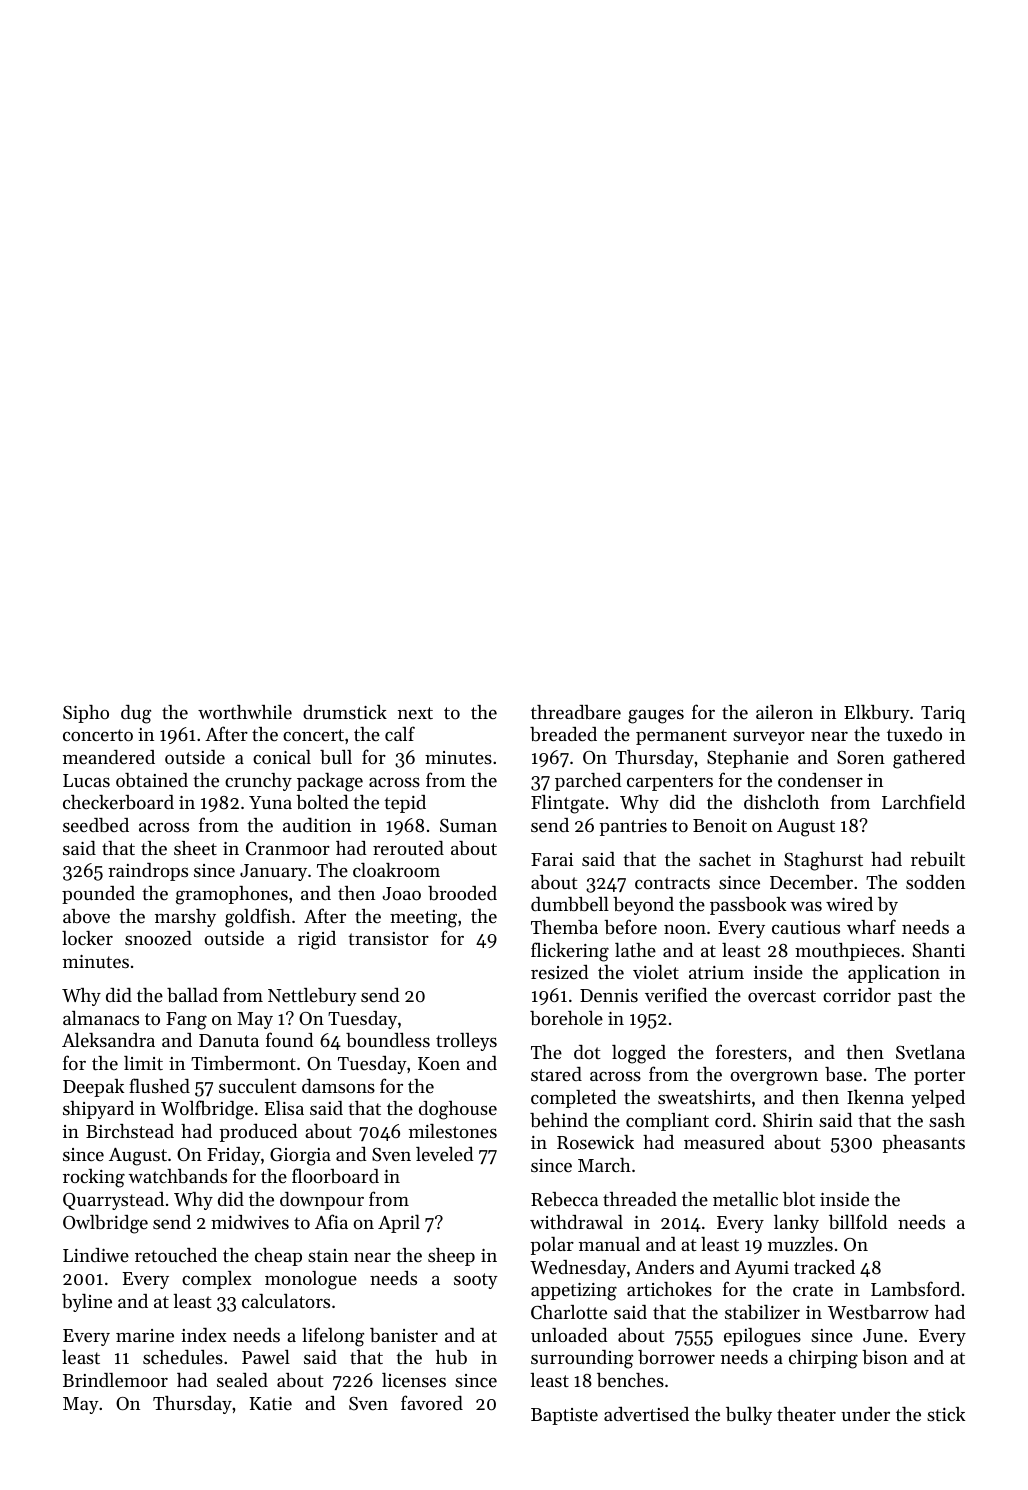 The image size is (1028, 1490). Describe the element at coordinates (468, 826) in the document. I see `Suman` at that location.
